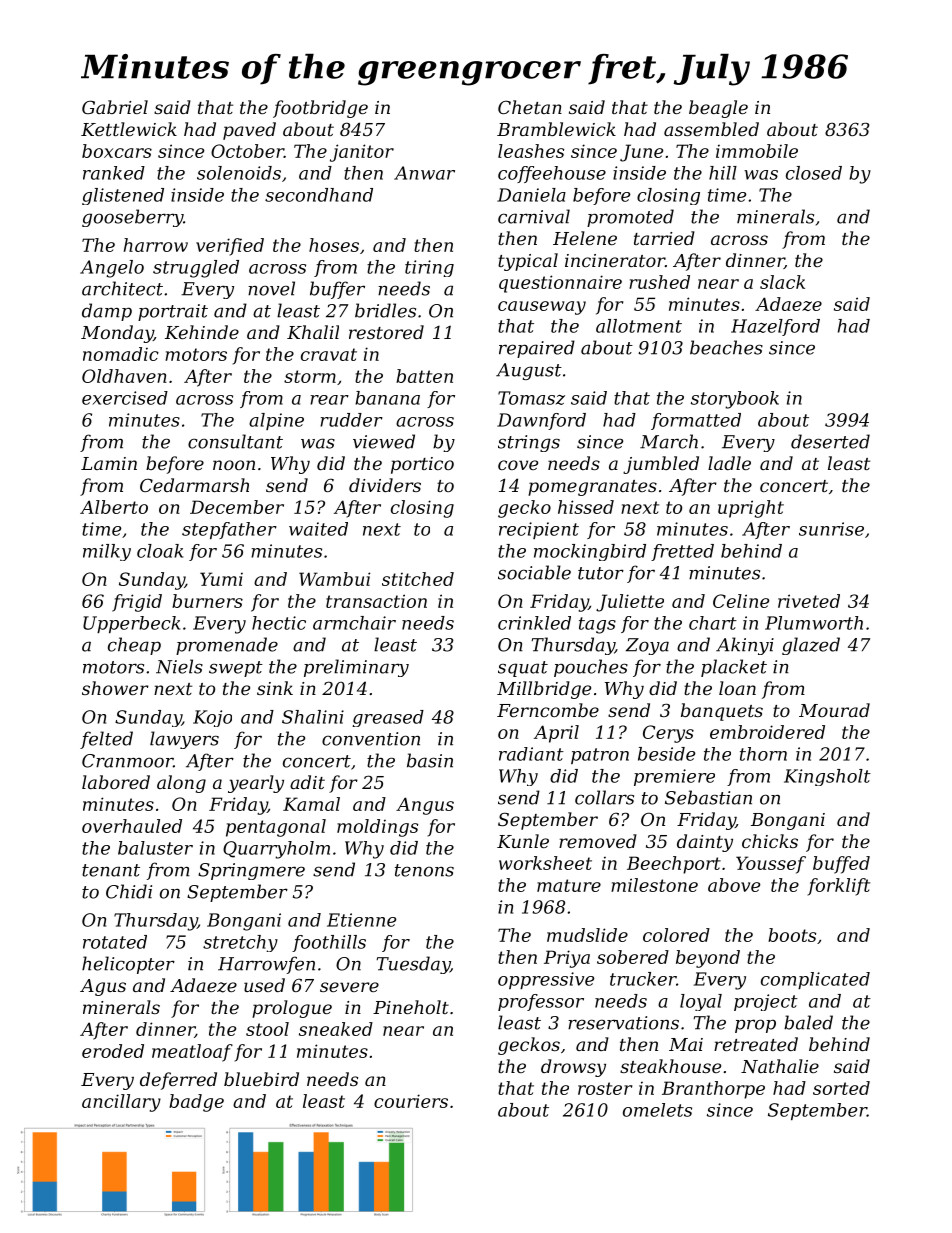 The width and height of the screenshot is (952, 1233). What do you see at coordinates (184, 740) in the screenshot?
I see `lawyers` at bounding box center [184, 740].
